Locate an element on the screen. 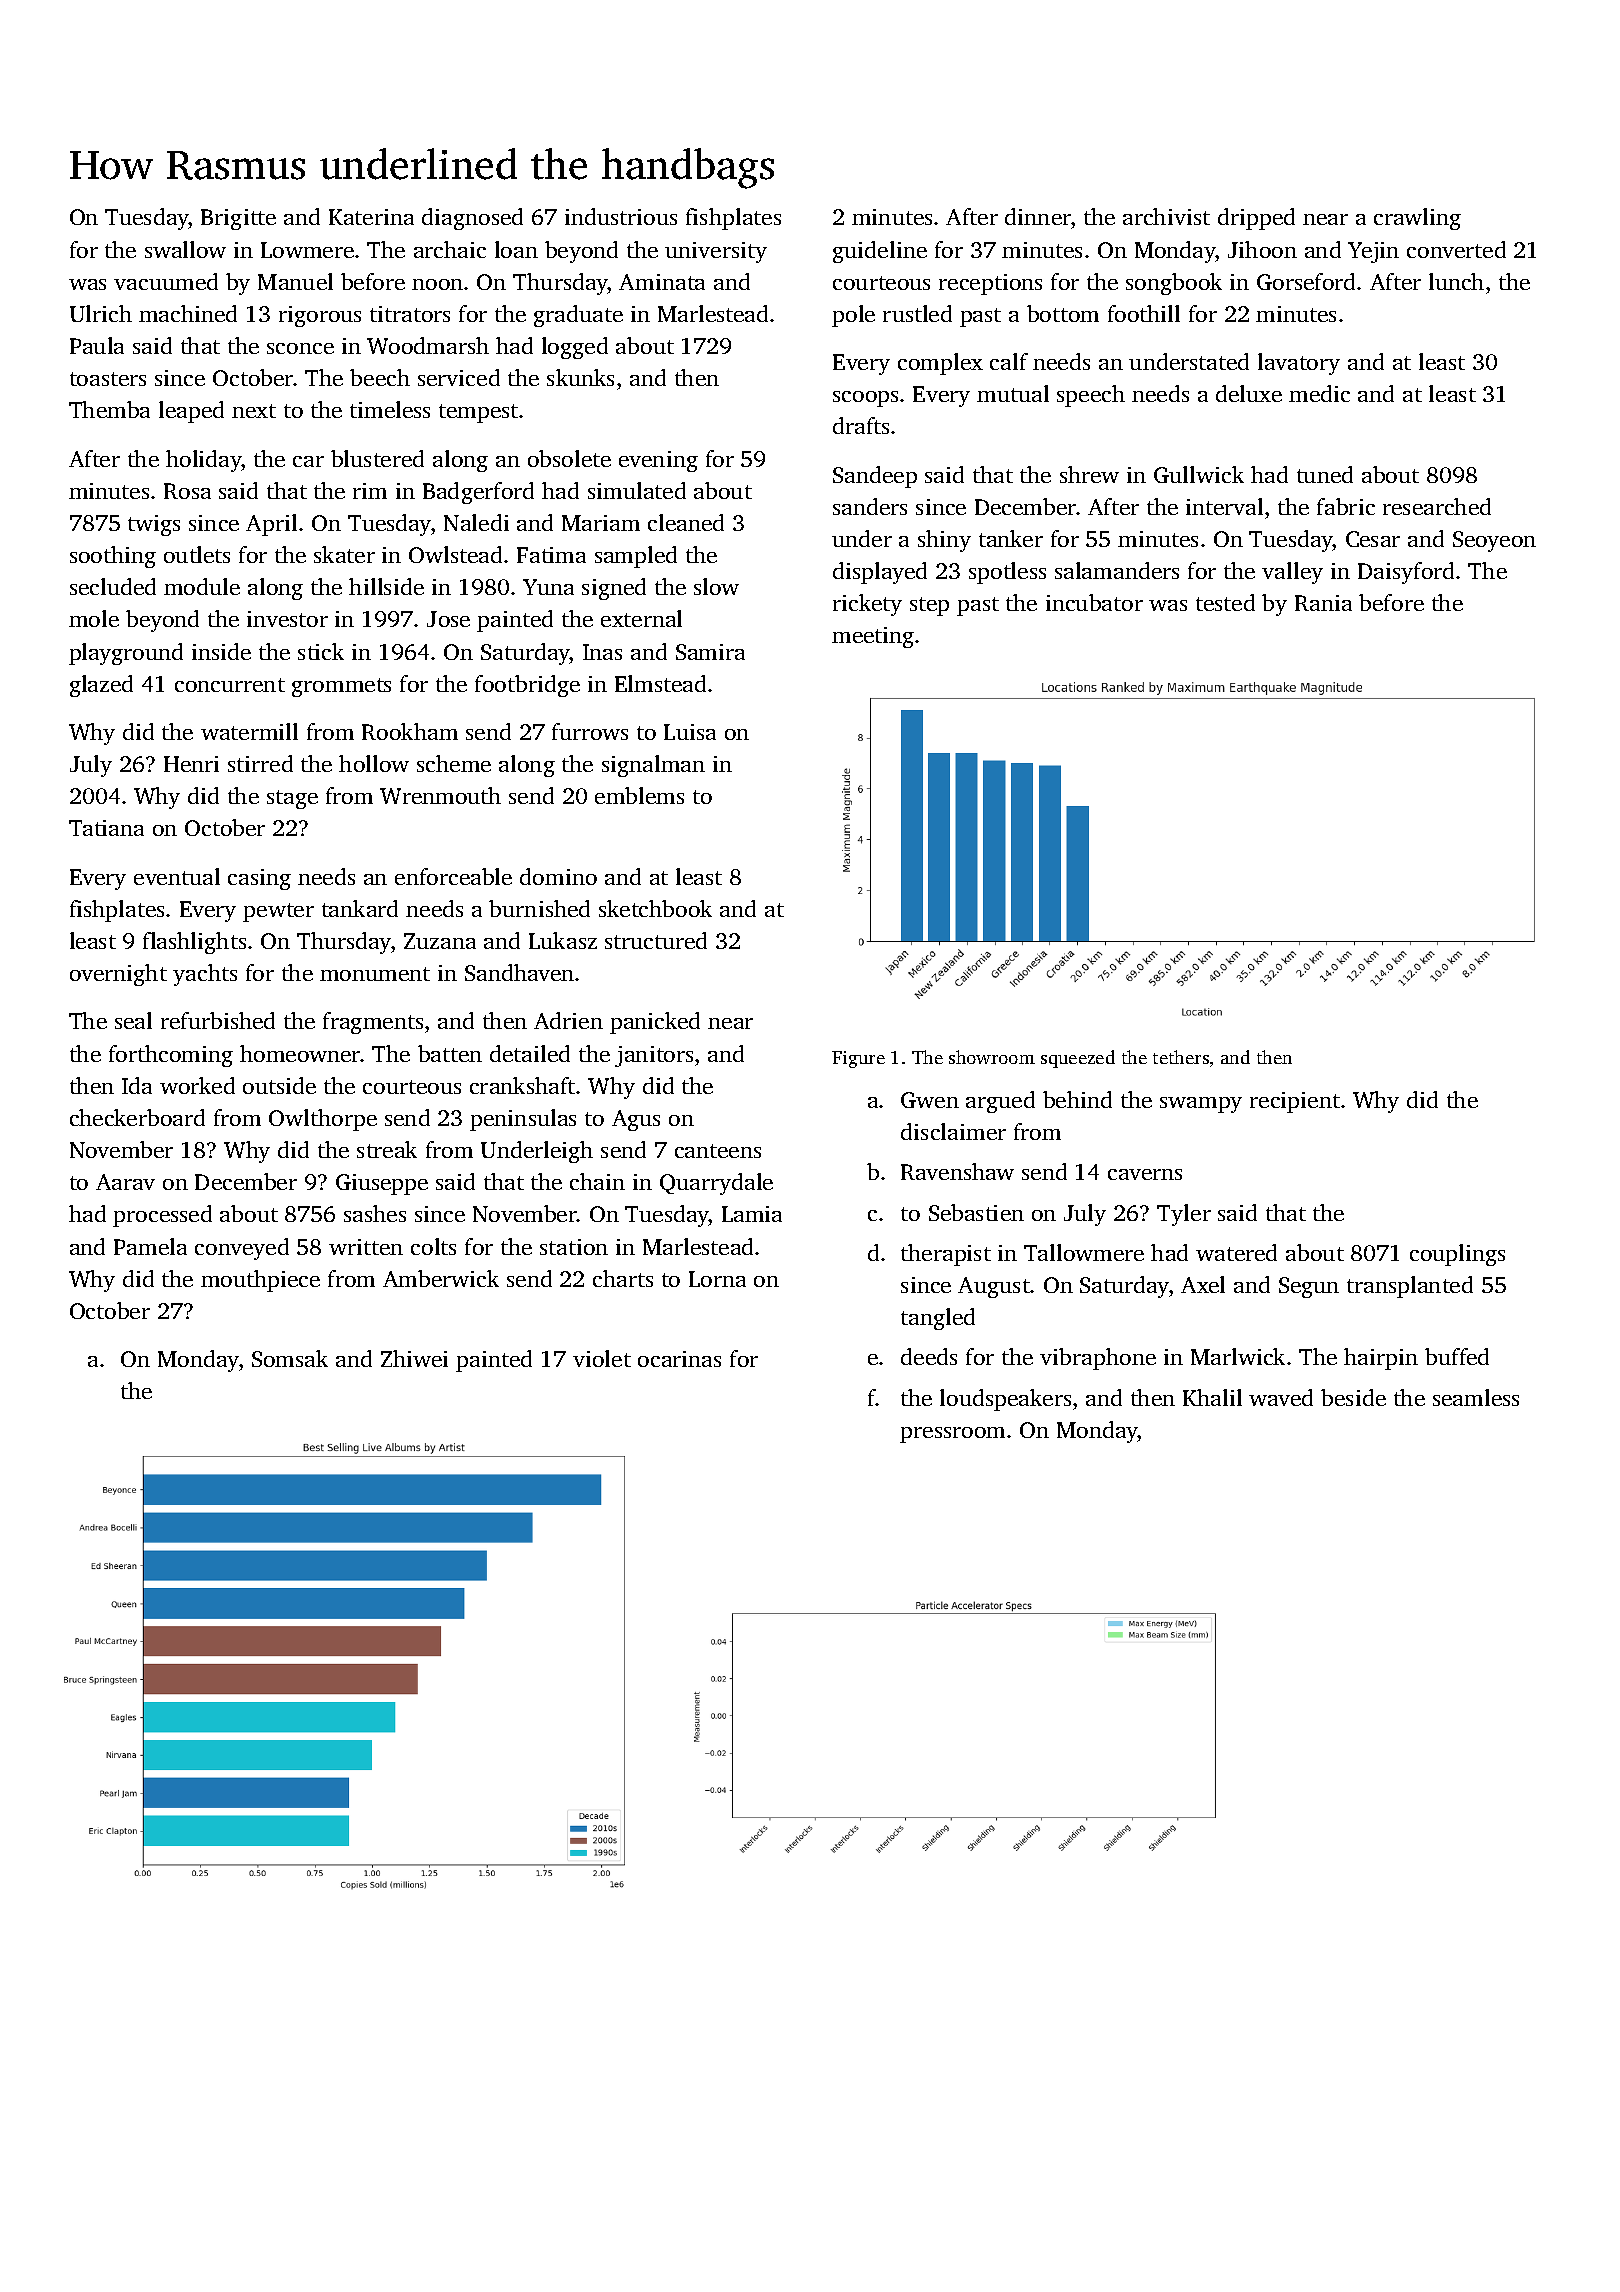 Image resolution: width=1620 pixels, height=2292 pixels. sketchbook is located at coordinates (655, 908).
